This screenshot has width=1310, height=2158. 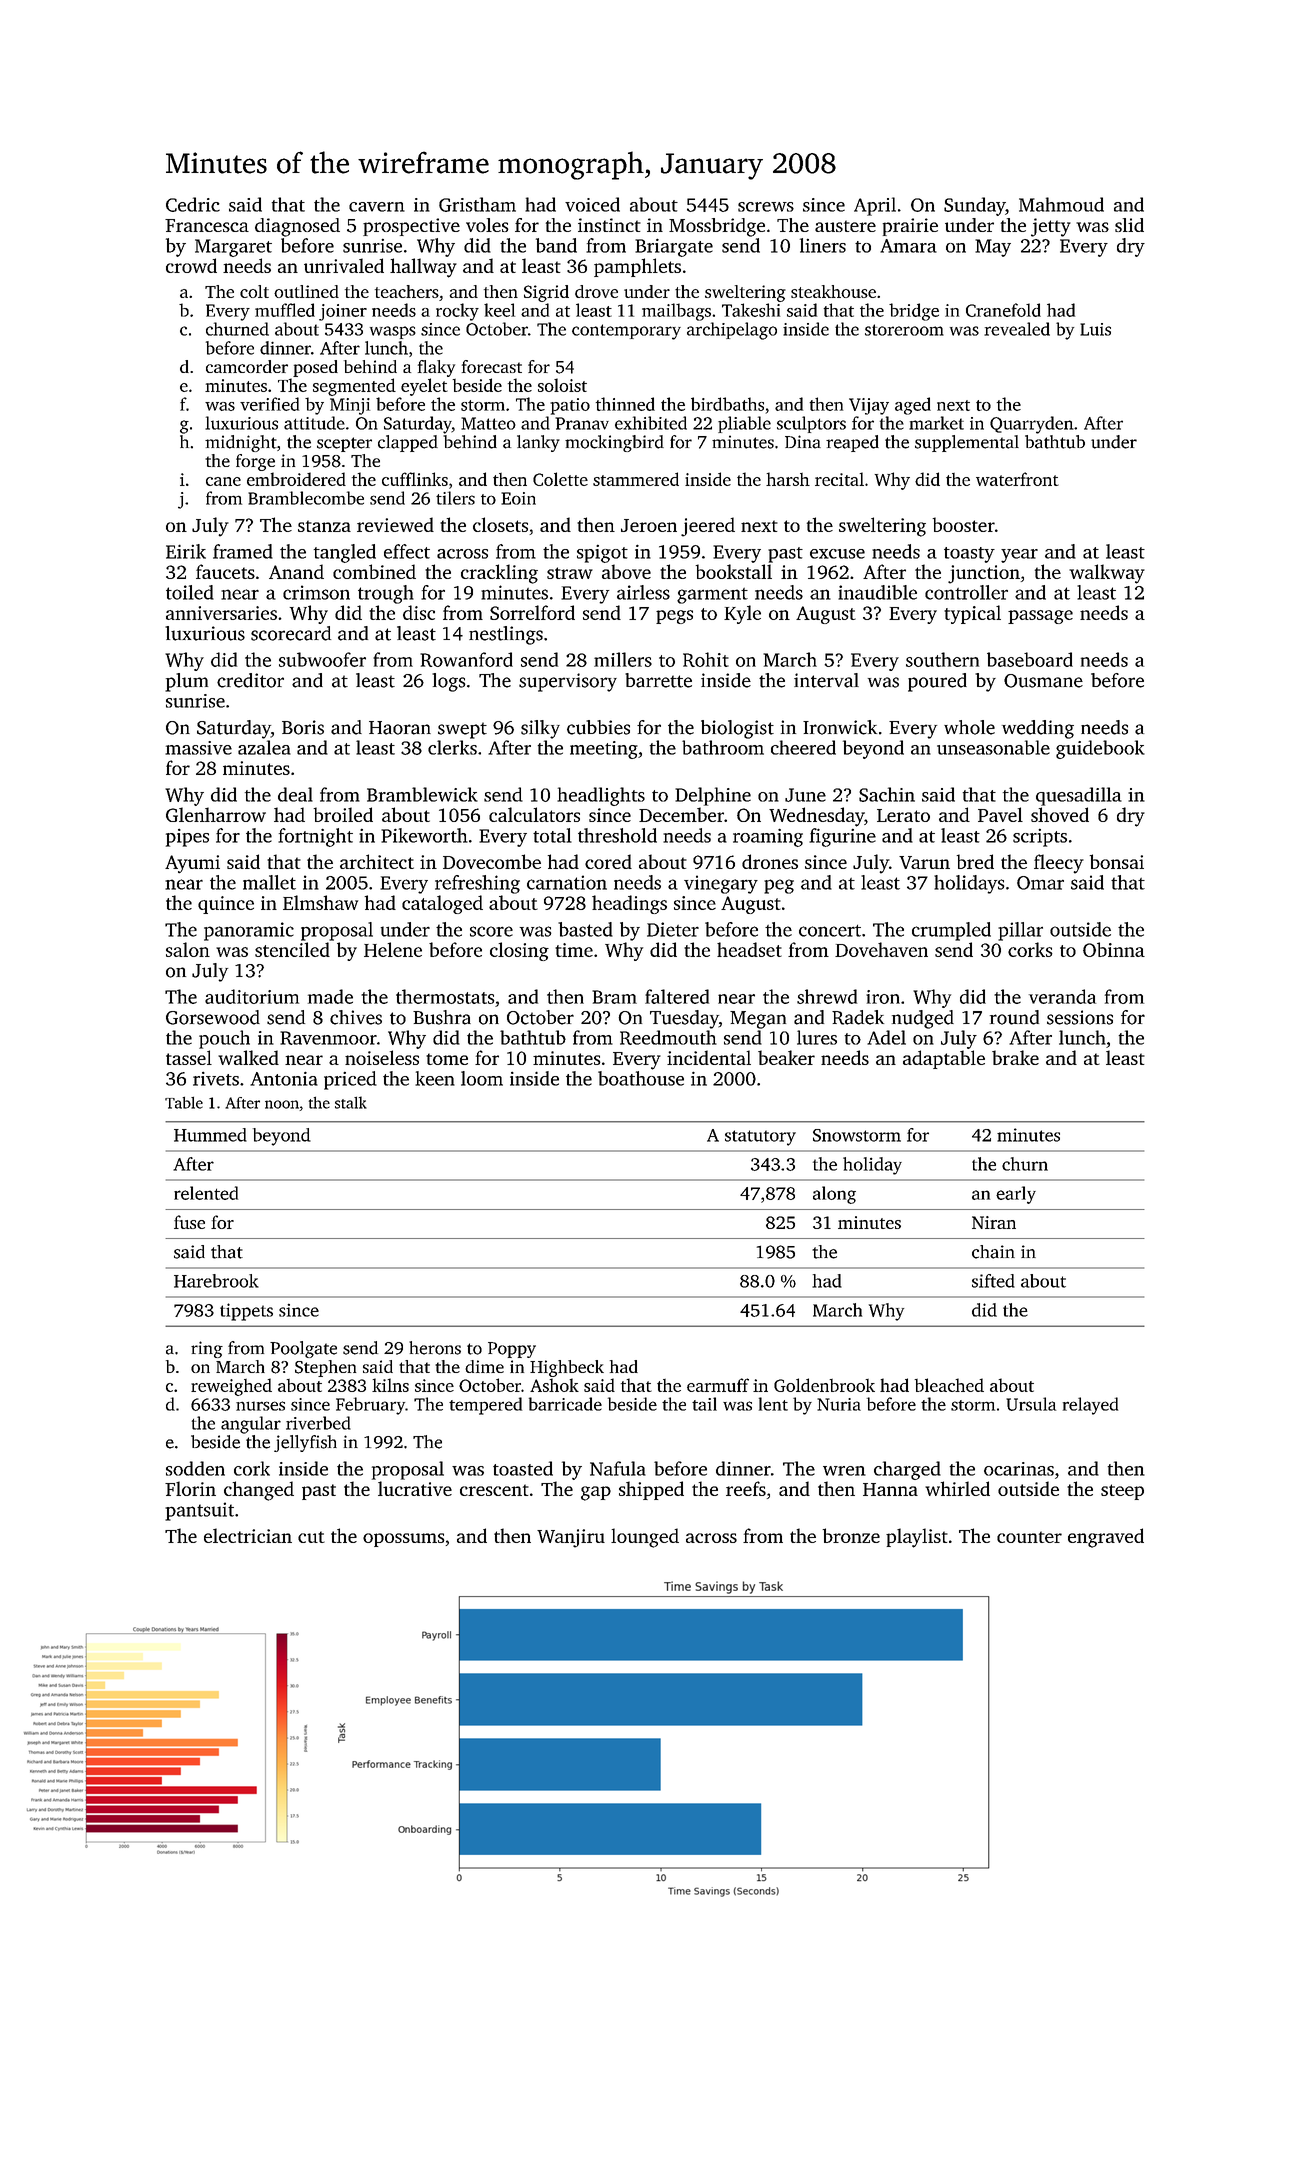 I want to click on prairie, so click(x=910, y=227).
